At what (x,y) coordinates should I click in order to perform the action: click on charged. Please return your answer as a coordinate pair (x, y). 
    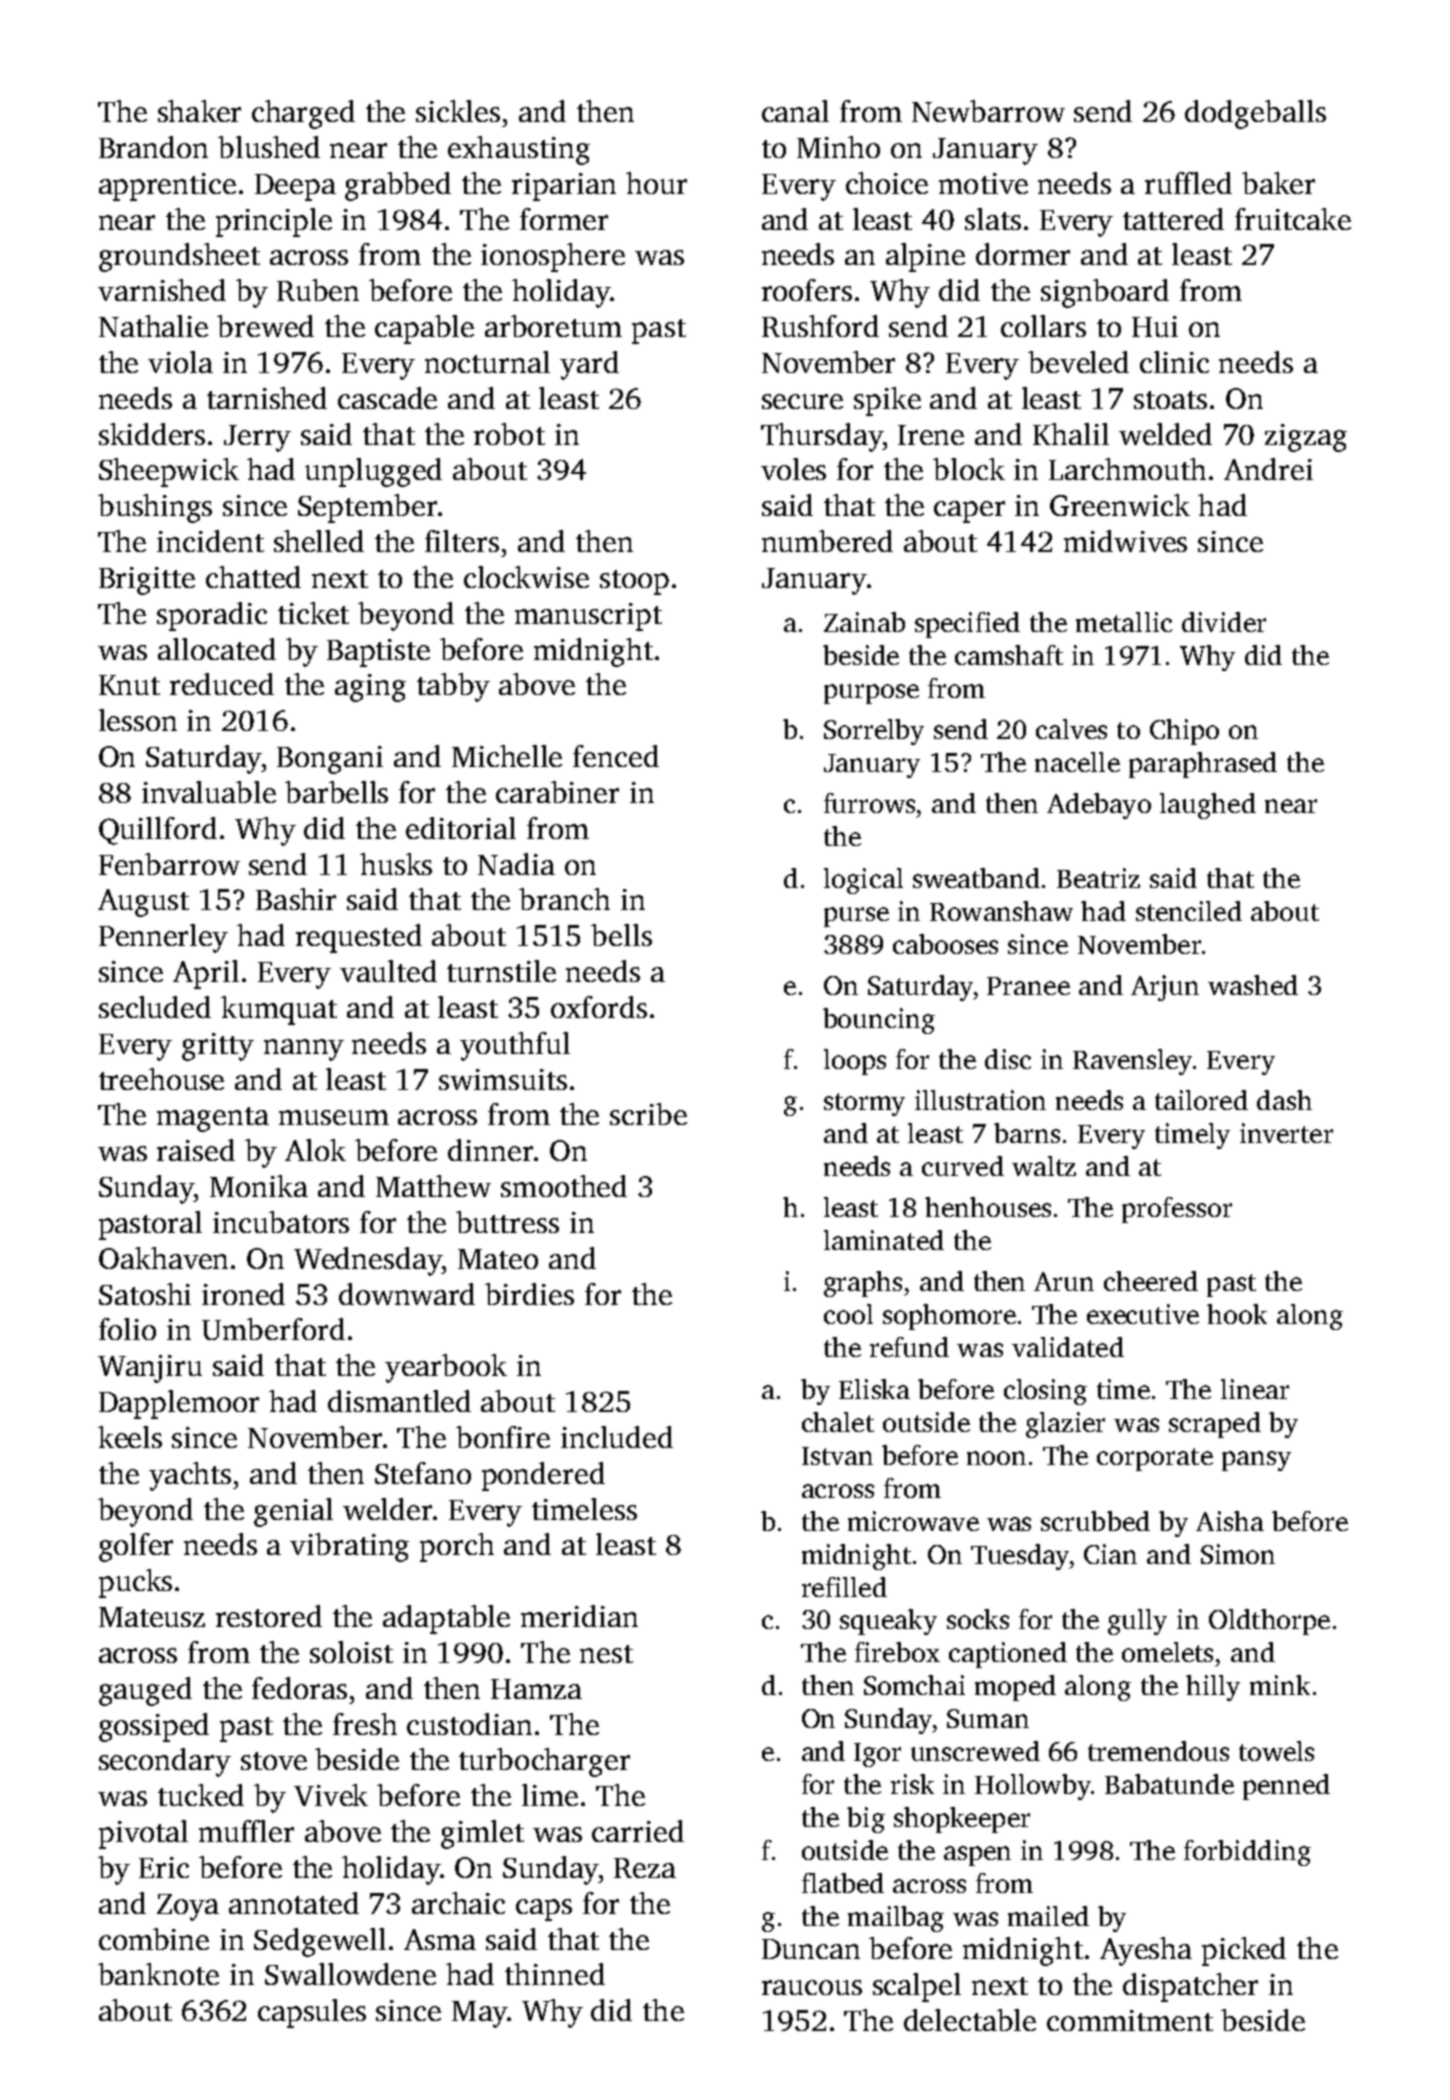
    Looking at the image, I should click on (303, 114).
